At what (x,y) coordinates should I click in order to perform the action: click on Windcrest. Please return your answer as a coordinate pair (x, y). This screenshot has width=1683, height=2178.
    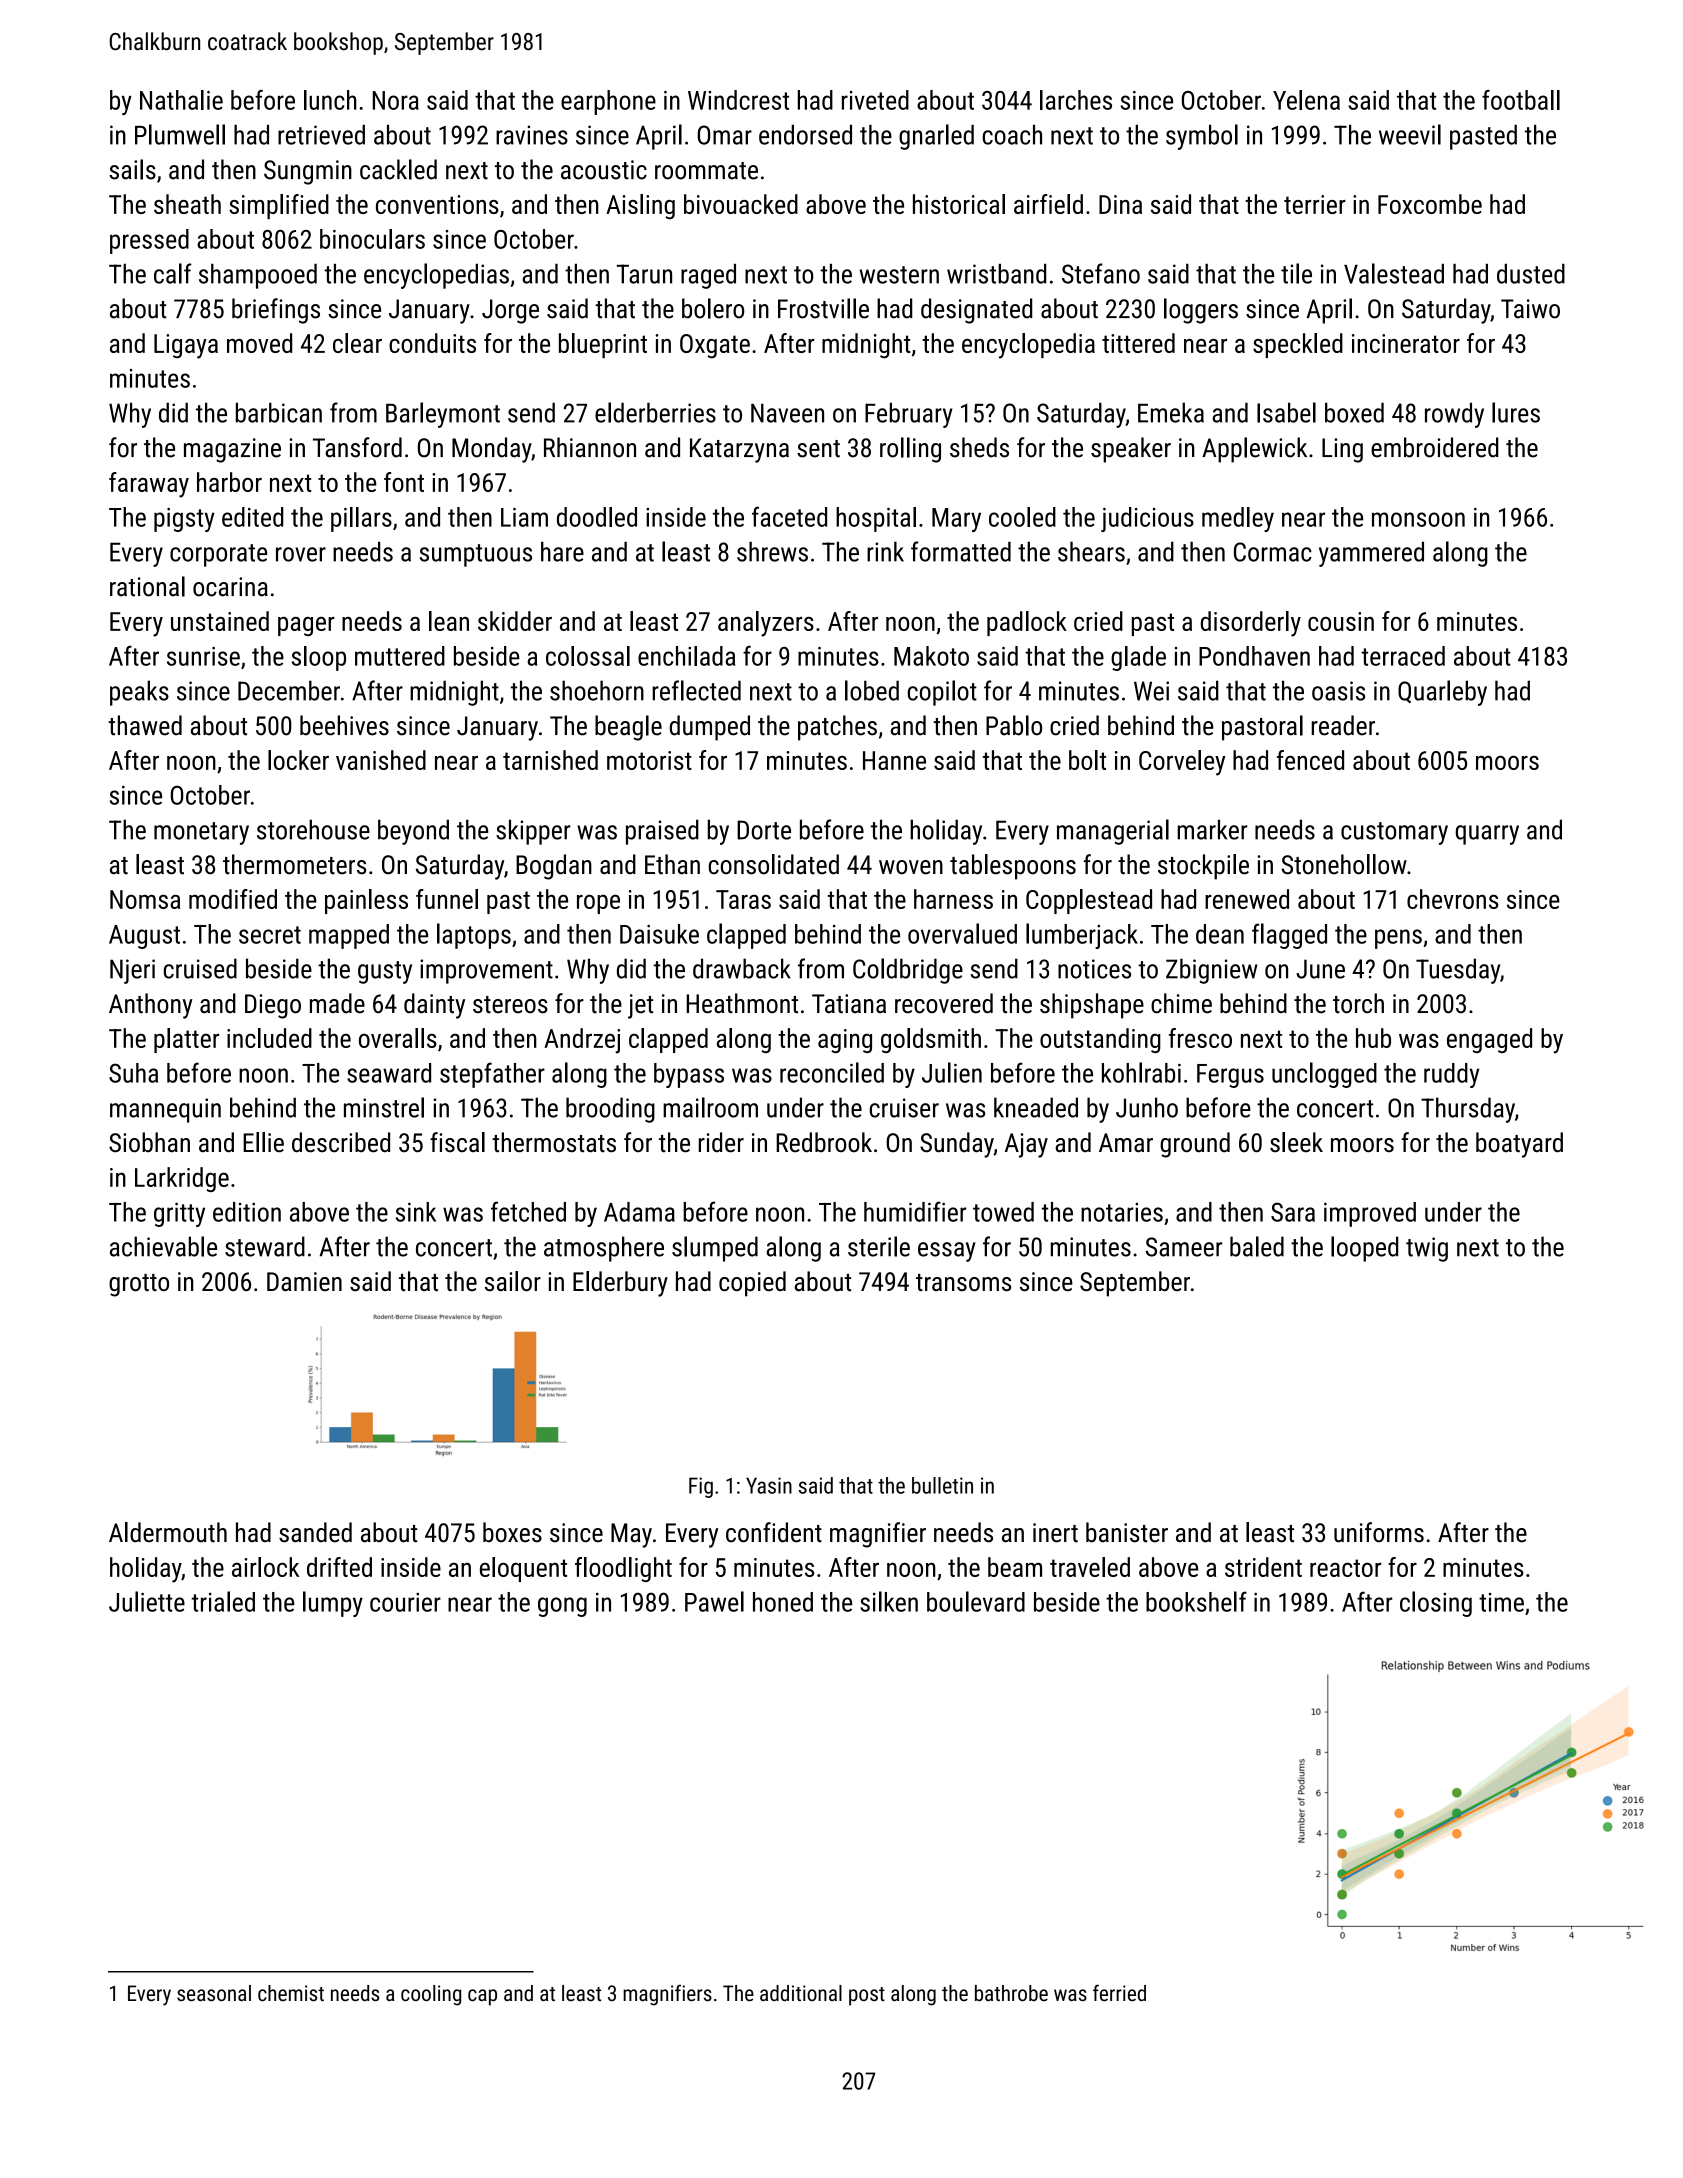
    Looking at the image, I should click on (738, 100).
